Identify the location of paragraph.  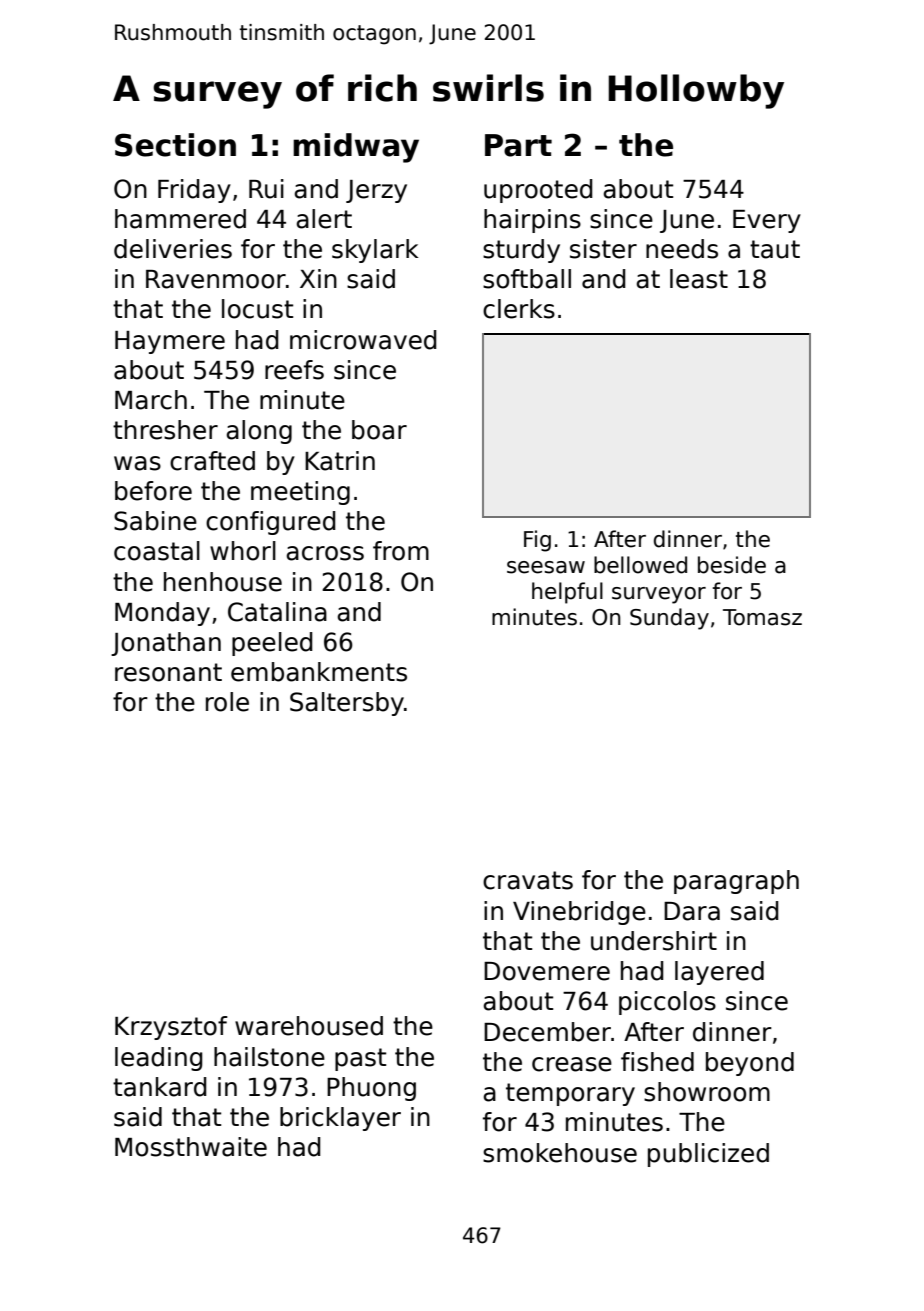
(736, 882).
